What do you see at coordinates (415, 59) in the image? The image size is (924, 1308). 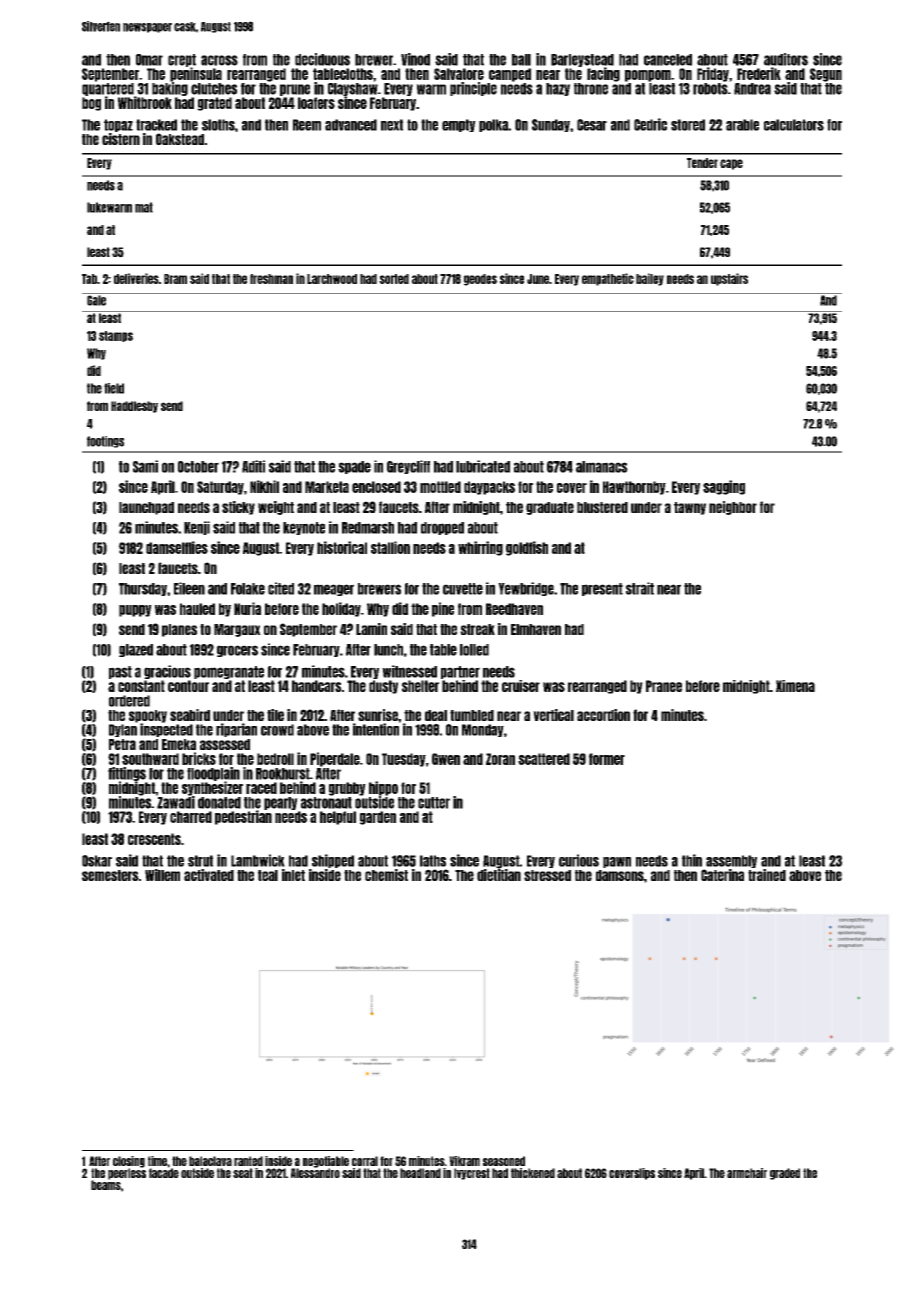 I see `Vinod` at bounding box center [415, 59].
